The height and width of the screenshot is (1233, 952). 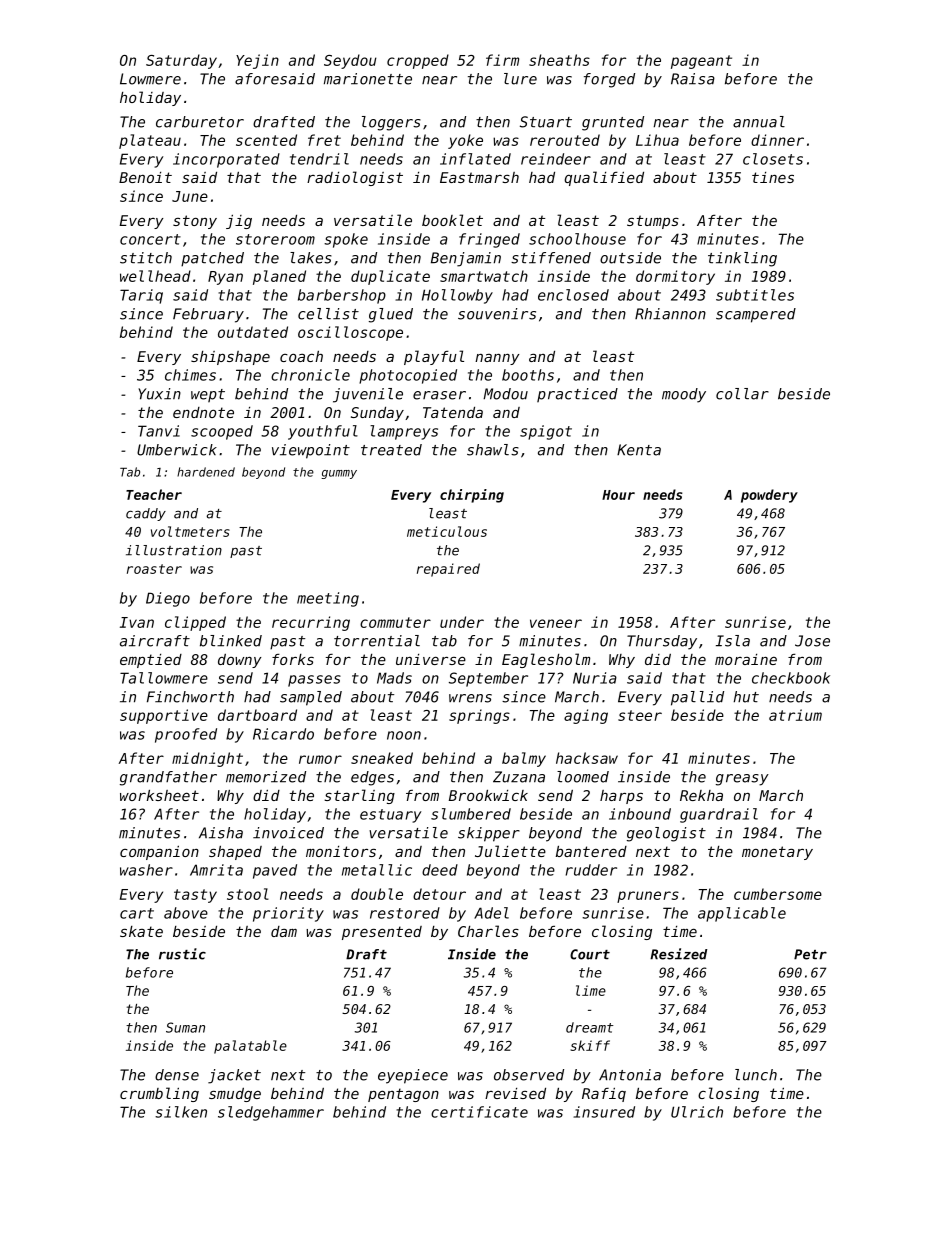 I want to click on shipshape, so click(x=230, y=358).
